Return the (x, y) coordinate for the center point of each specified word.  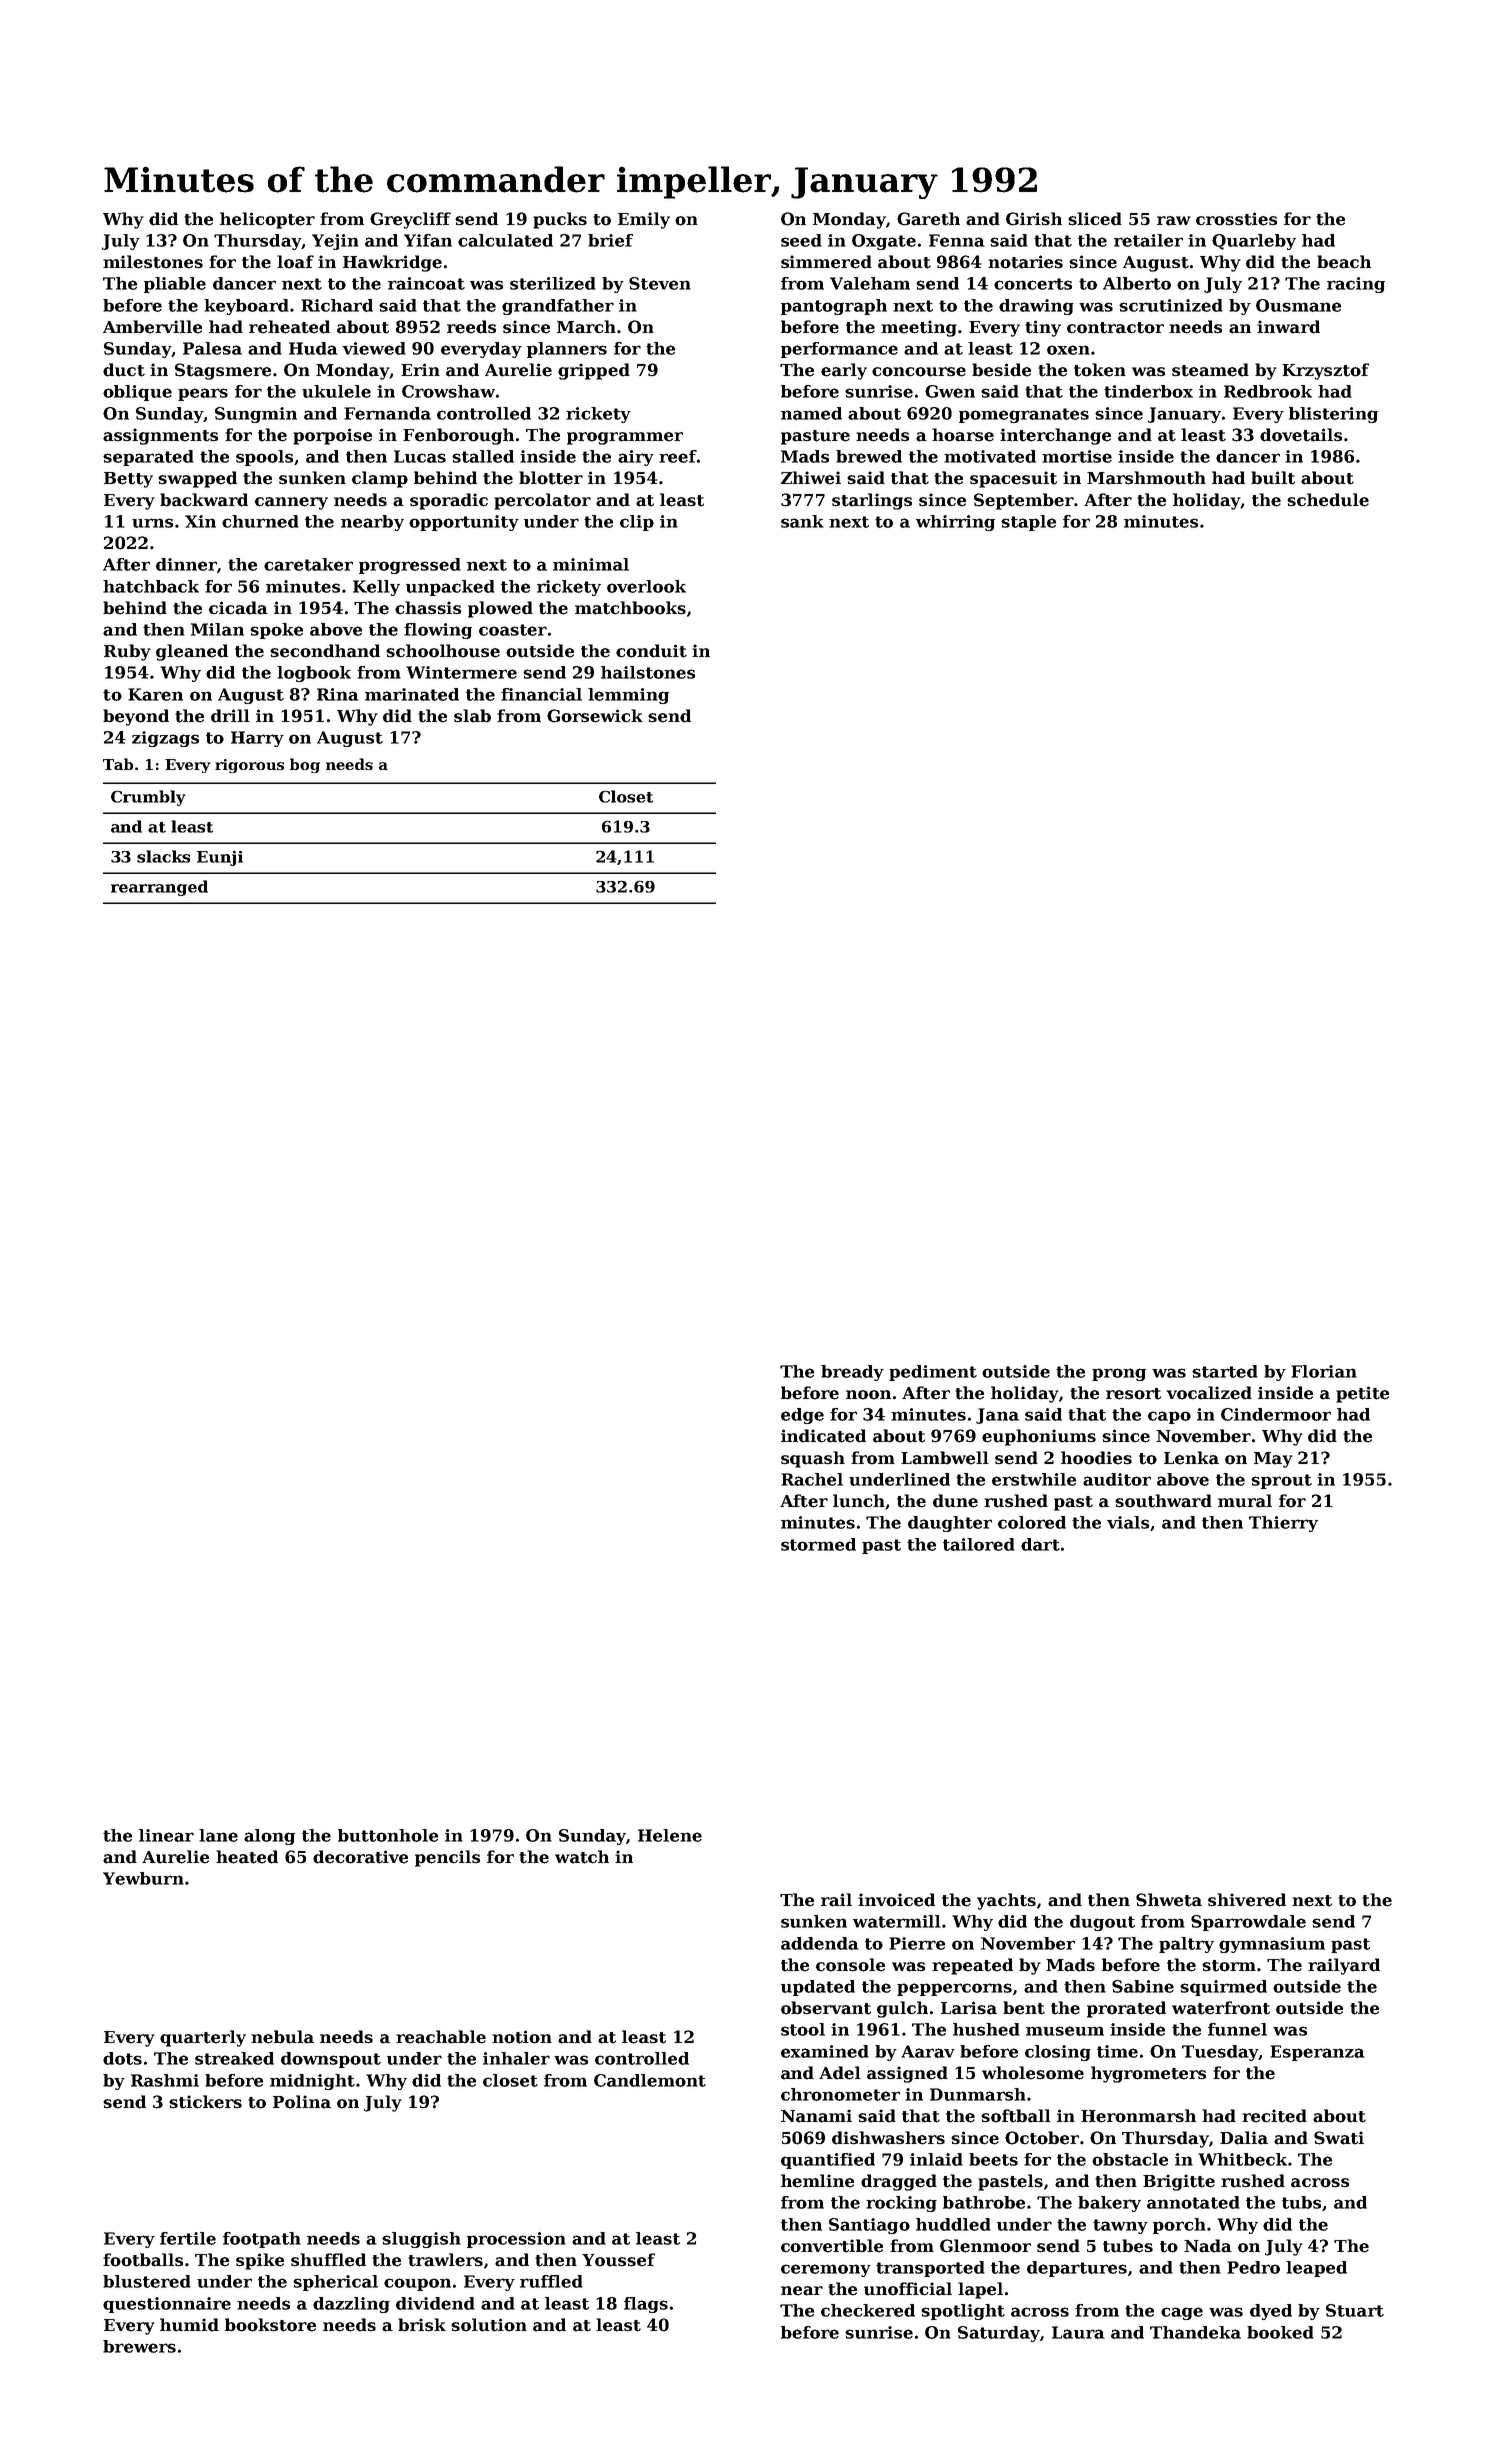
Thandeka (1195, 2332)
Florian (1324, 1371)
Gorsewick (595, 716)
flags (646, 2305)
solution (489, 2325)
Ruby (127, 652)
